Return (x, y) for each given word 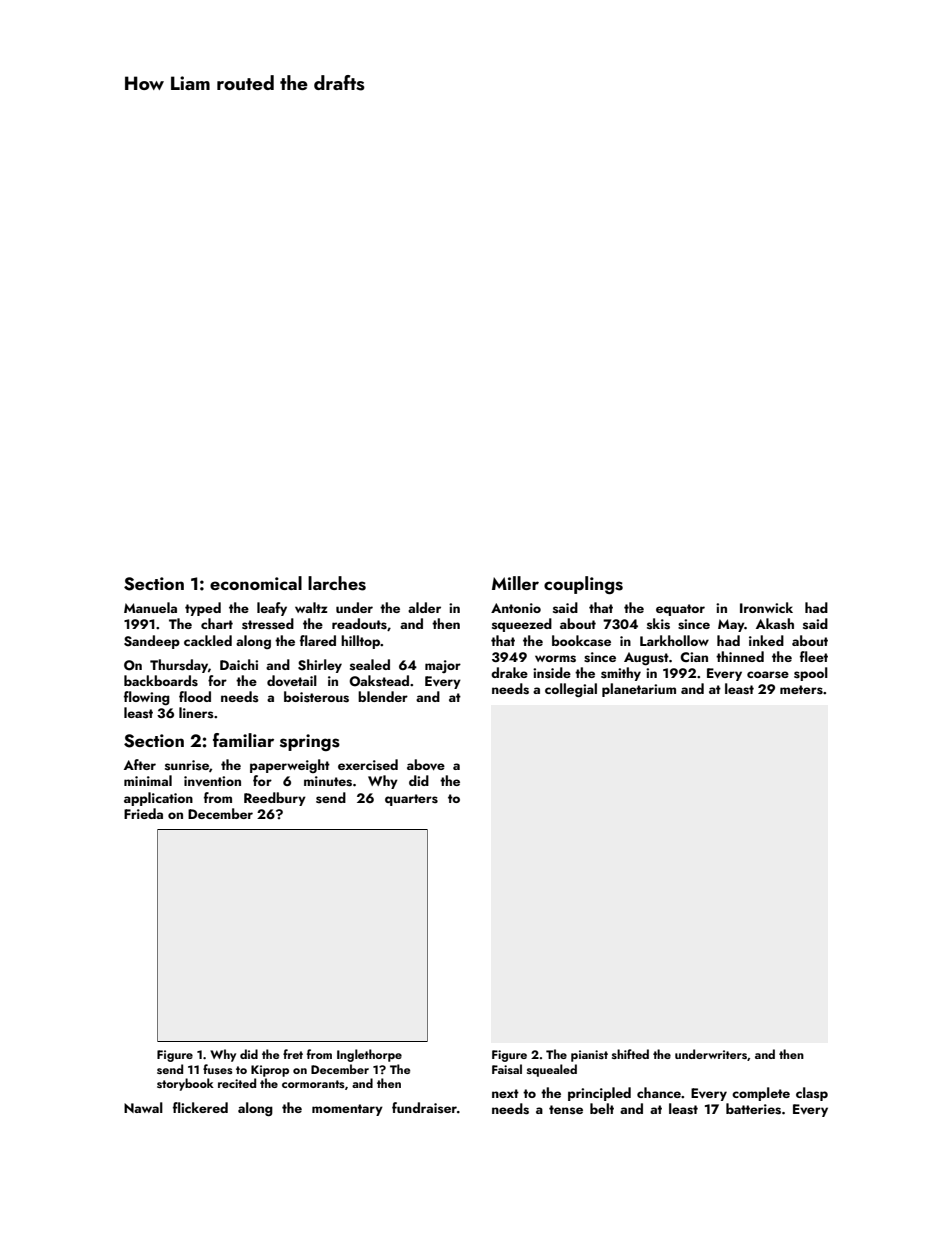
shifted (630, 1054)
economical (256, 583)
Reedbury (275, 799)
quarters (411, 800)
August (646, 659)
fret (293, 1054)
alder (424, 607)
